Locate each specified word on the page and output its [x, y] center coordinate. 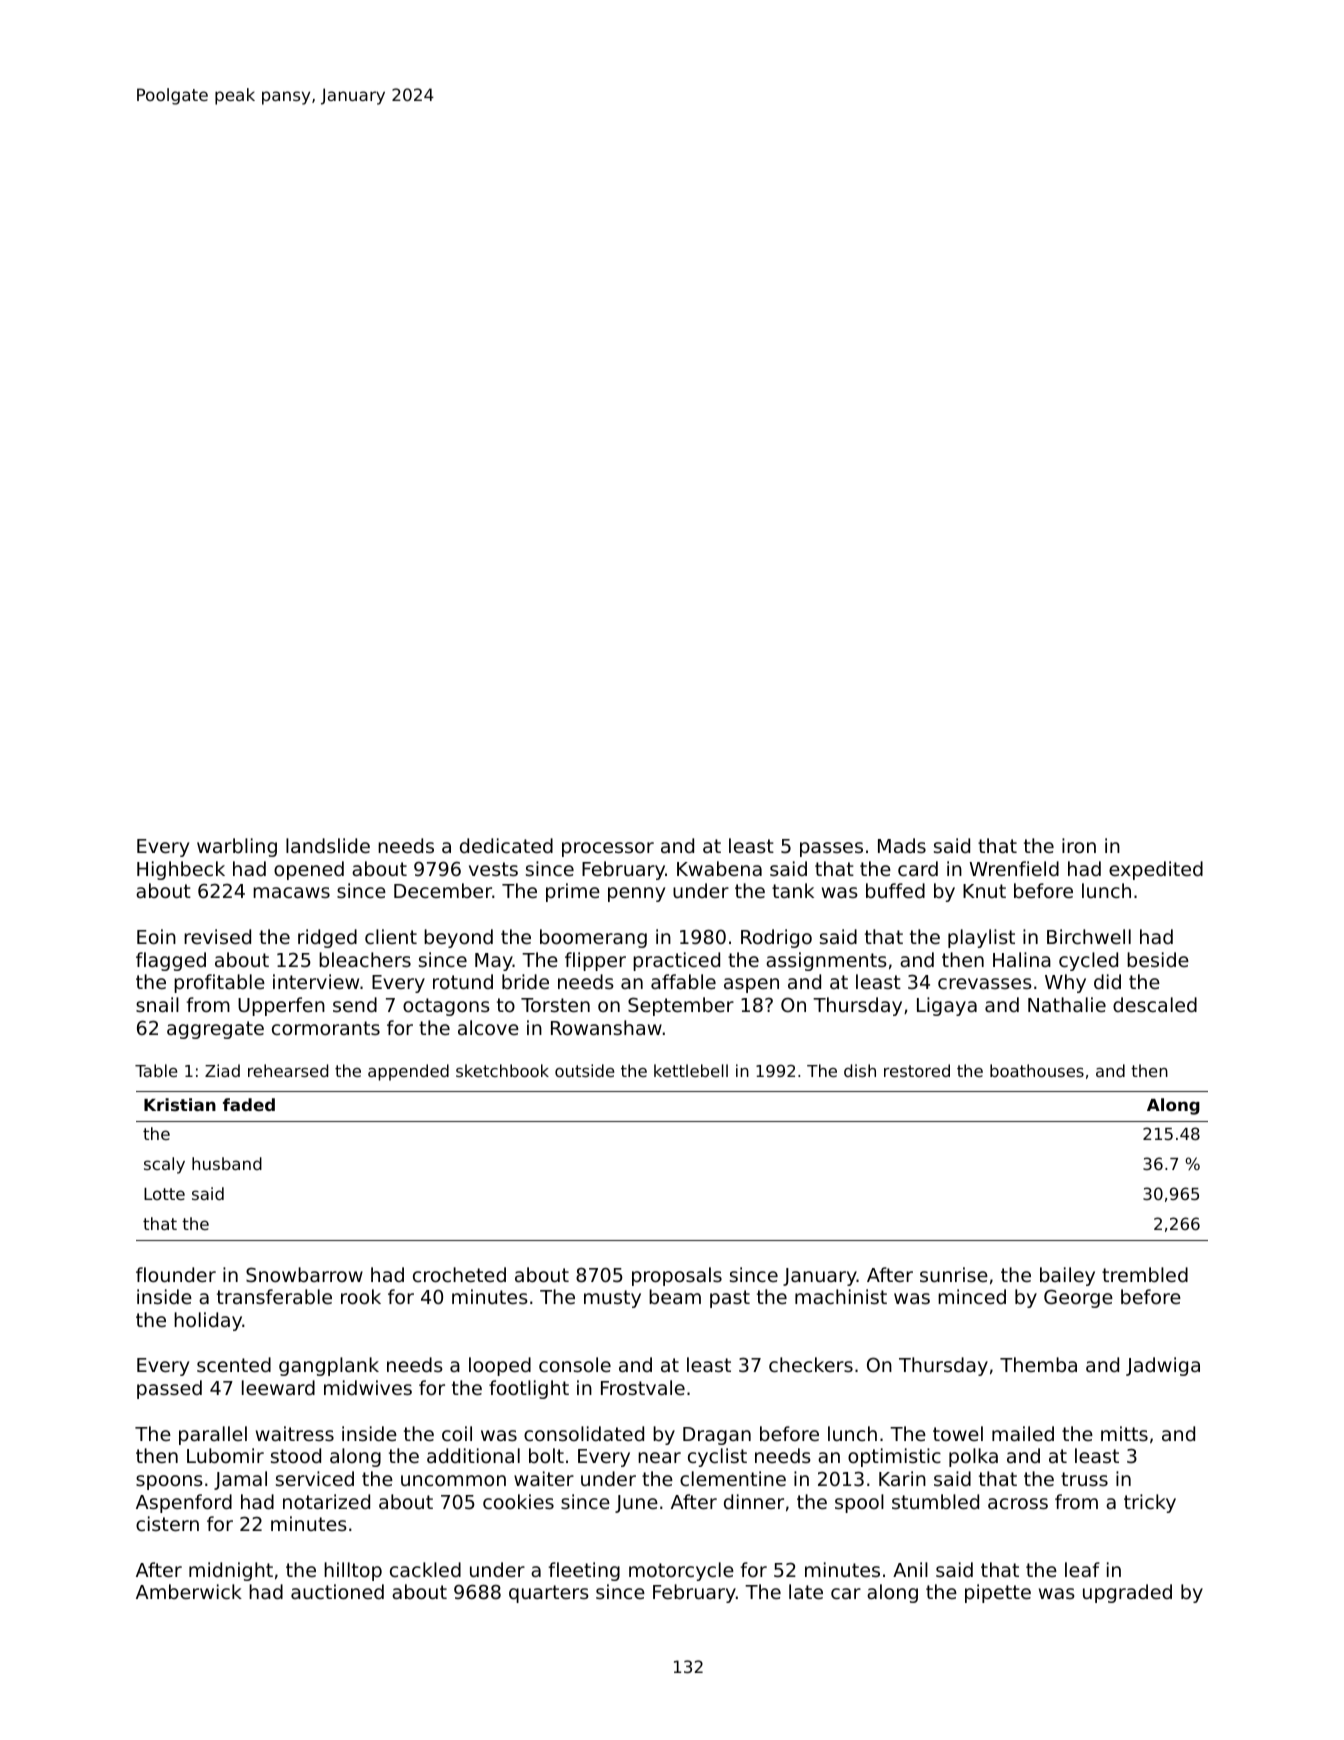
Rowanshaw [606, 1027]
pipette [998, 1593]
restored [917, 1070]
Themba [1038, 1364]
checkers [811, 1364]
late [806, 1591]
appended [408, 1072]
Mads [902, 845]
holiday [208, 1321]
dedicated [506, 845]
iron [1079, 845]
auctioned [337, 1591]
